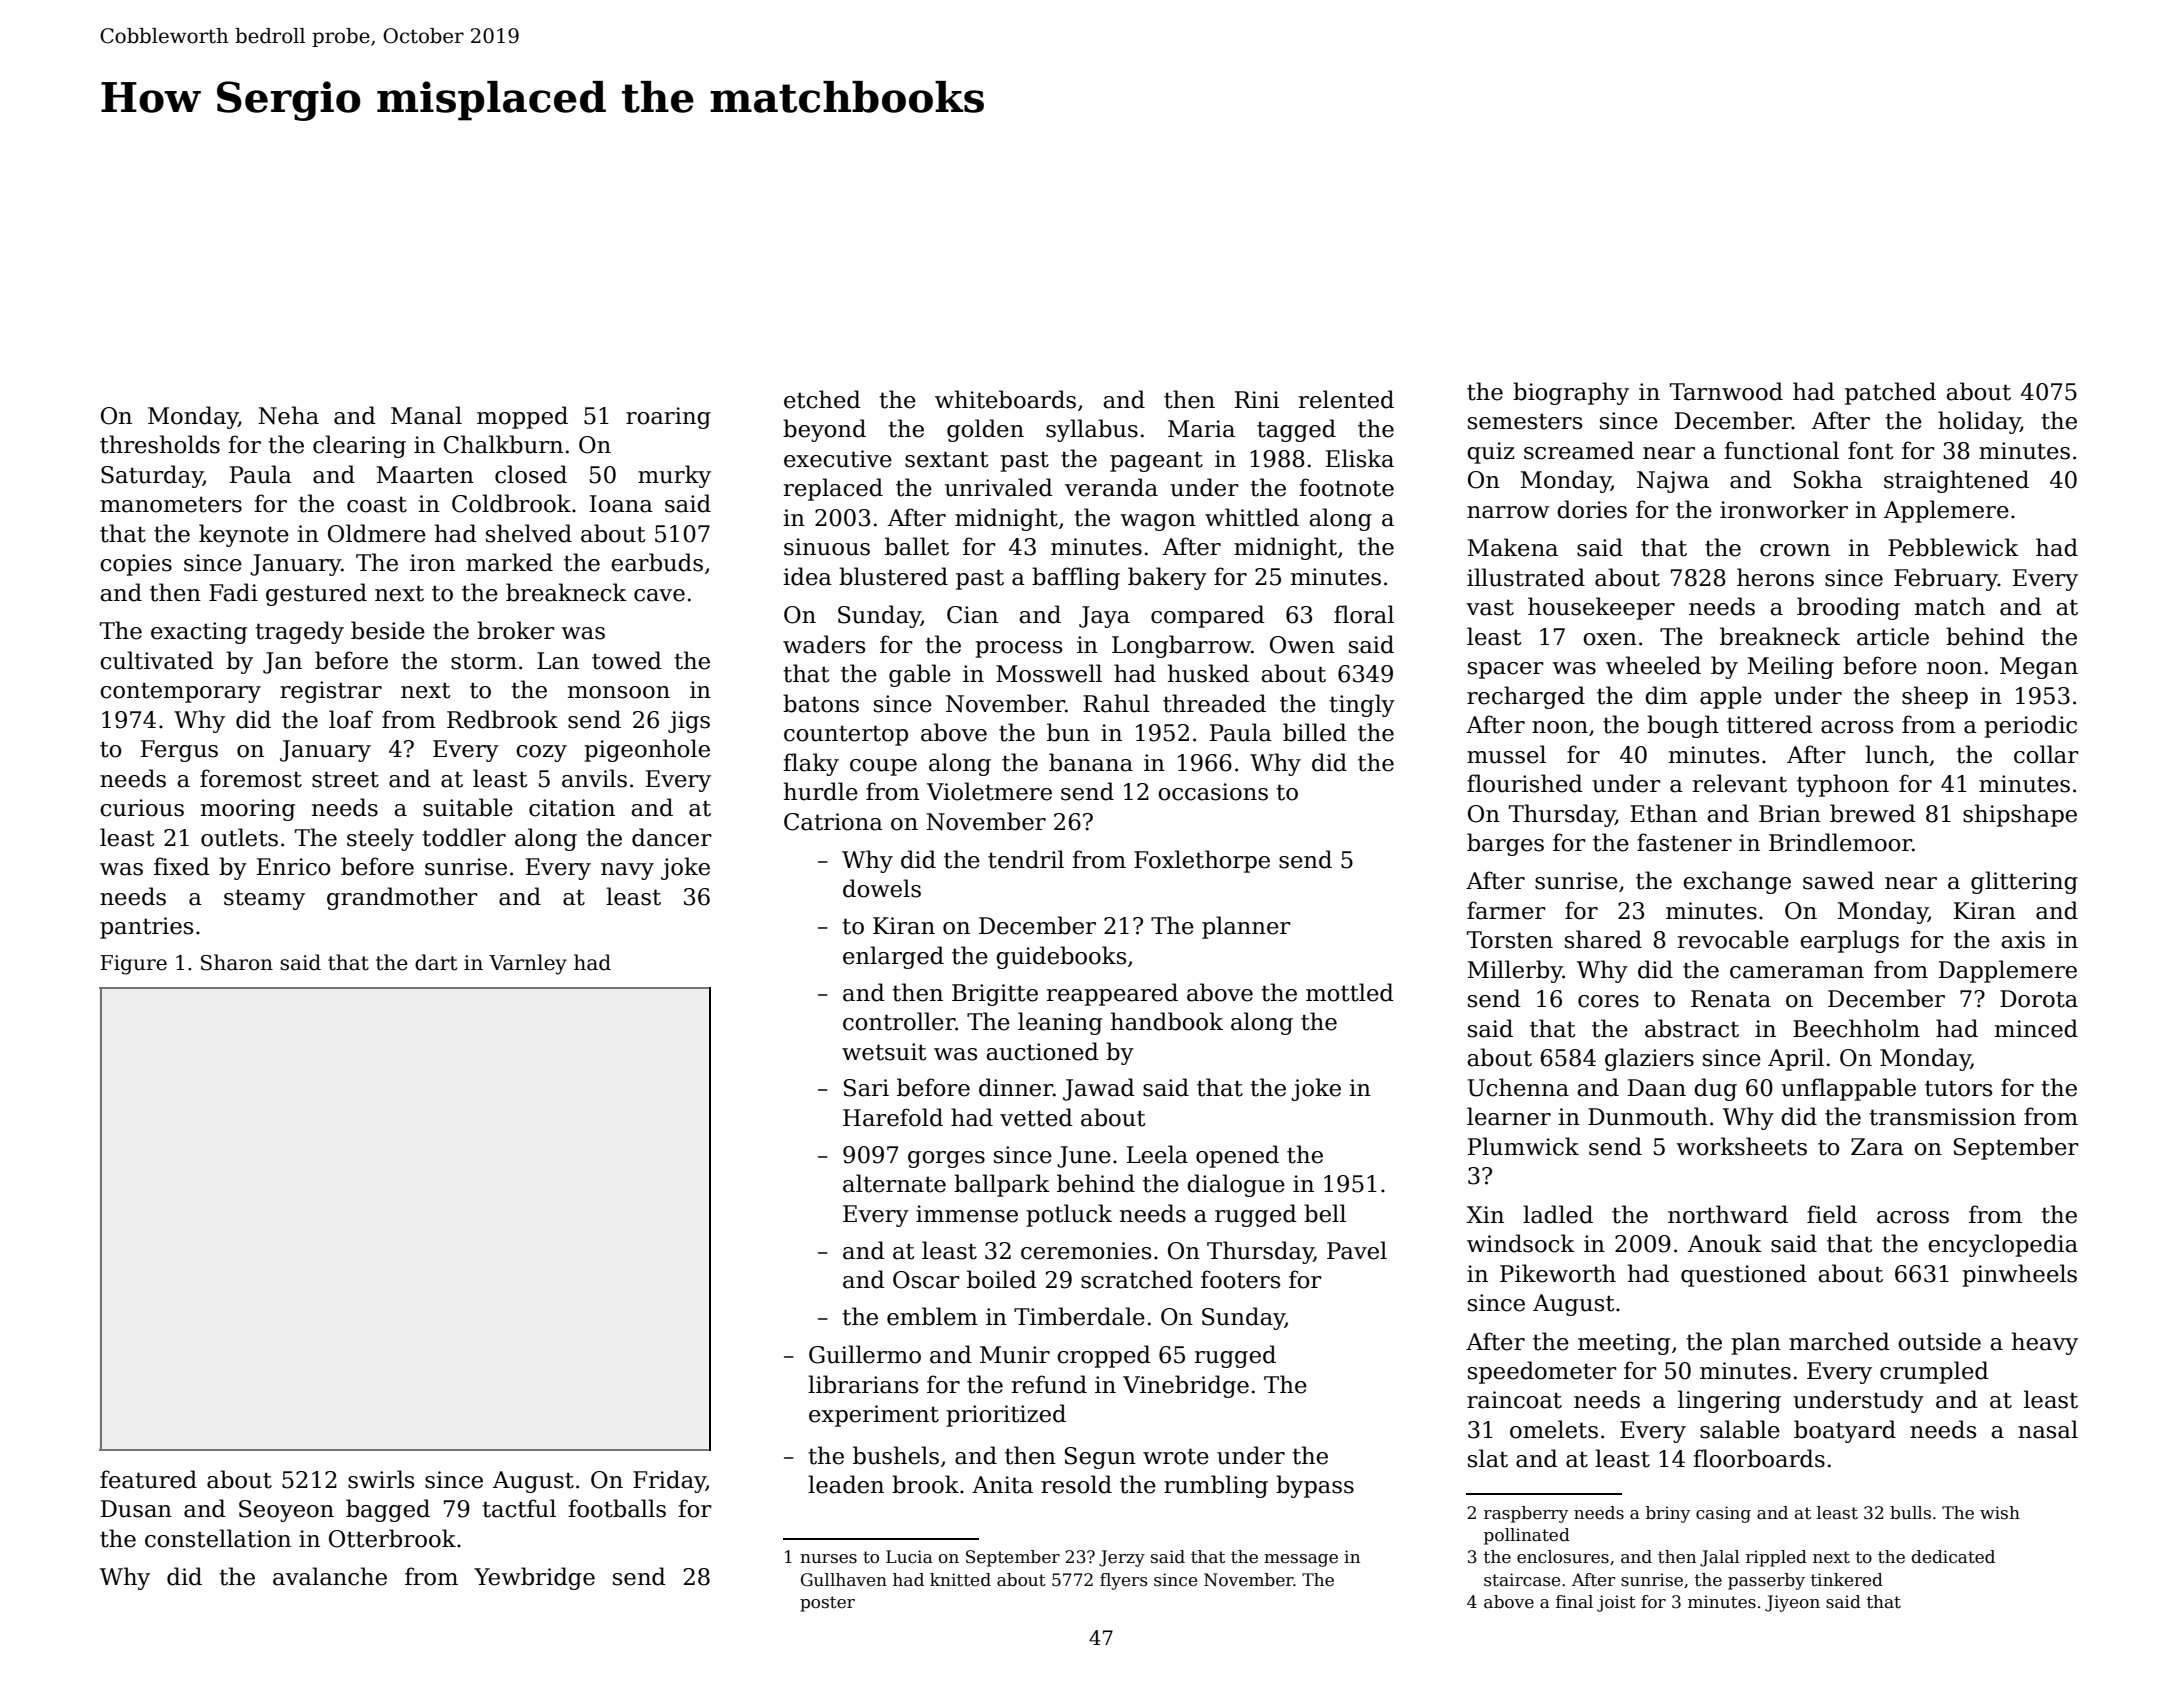 The width and height of the screenshot is (2178, 1683). Describe the element at coordinates (142, 808) in the screenshot. I see `curious` at that location.
